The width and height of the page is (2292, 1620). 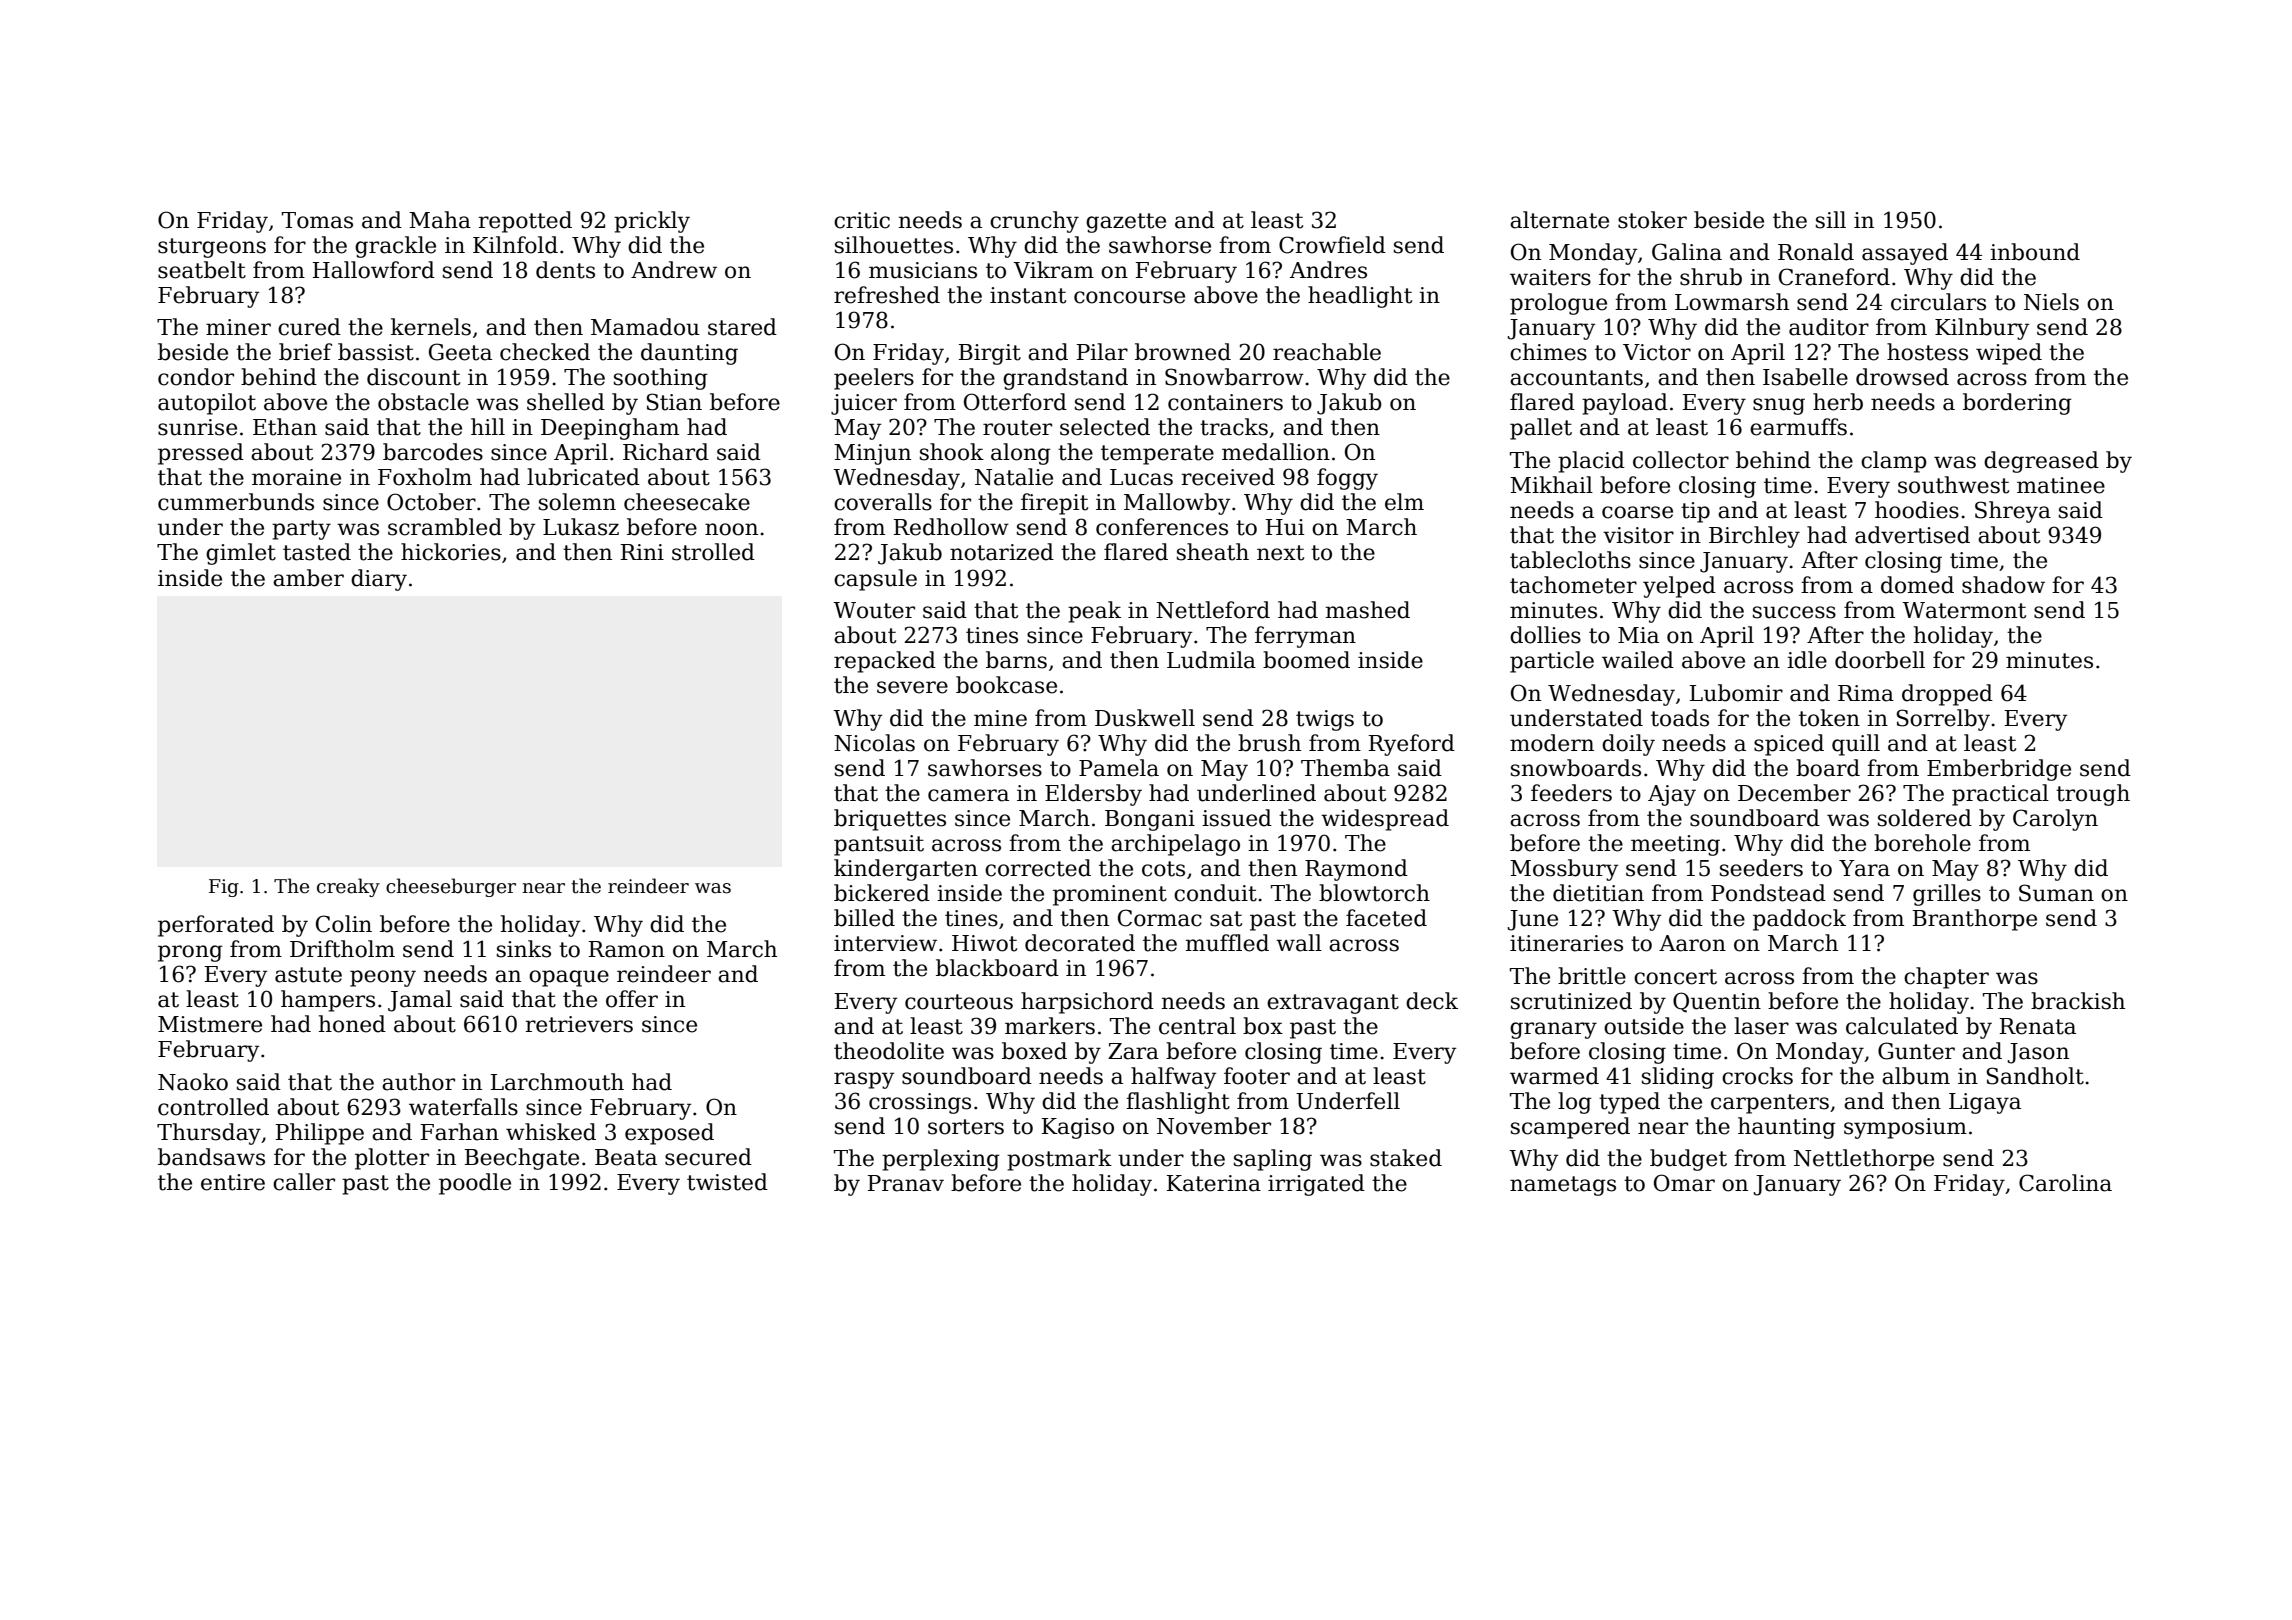 What do you see at coordinates (2093, 795) in the page?
I see `trough` at bounding box center [2093, 795].
